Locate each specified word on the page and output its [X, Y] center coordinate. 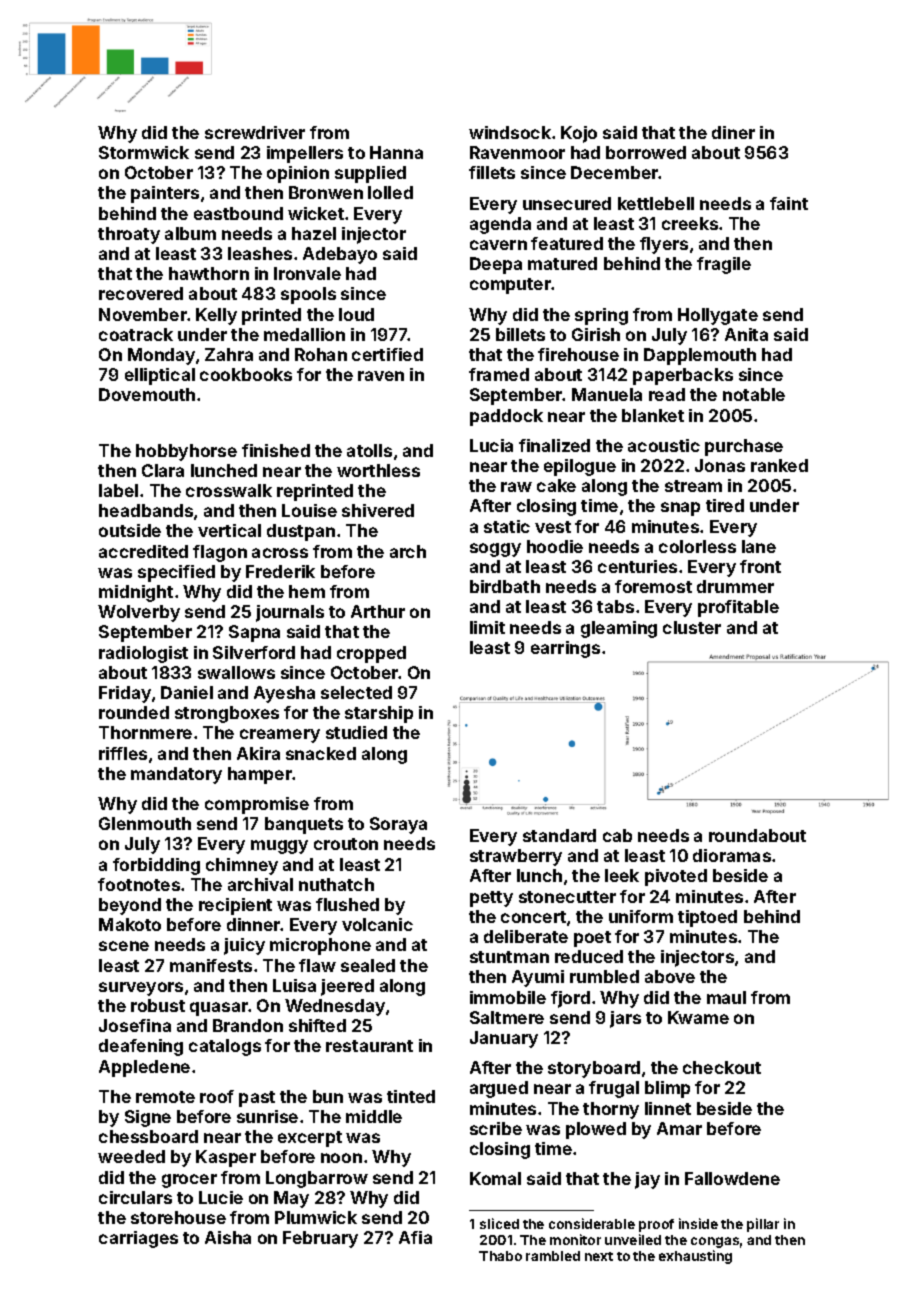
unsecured [567, 203]
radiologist [143, 654]
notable [754, 394]
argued [499, 1089]
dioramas [732, 855]
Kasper [226, 1158]
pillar [763, 1225]
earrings [565, 649]
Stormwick [144, 152]
